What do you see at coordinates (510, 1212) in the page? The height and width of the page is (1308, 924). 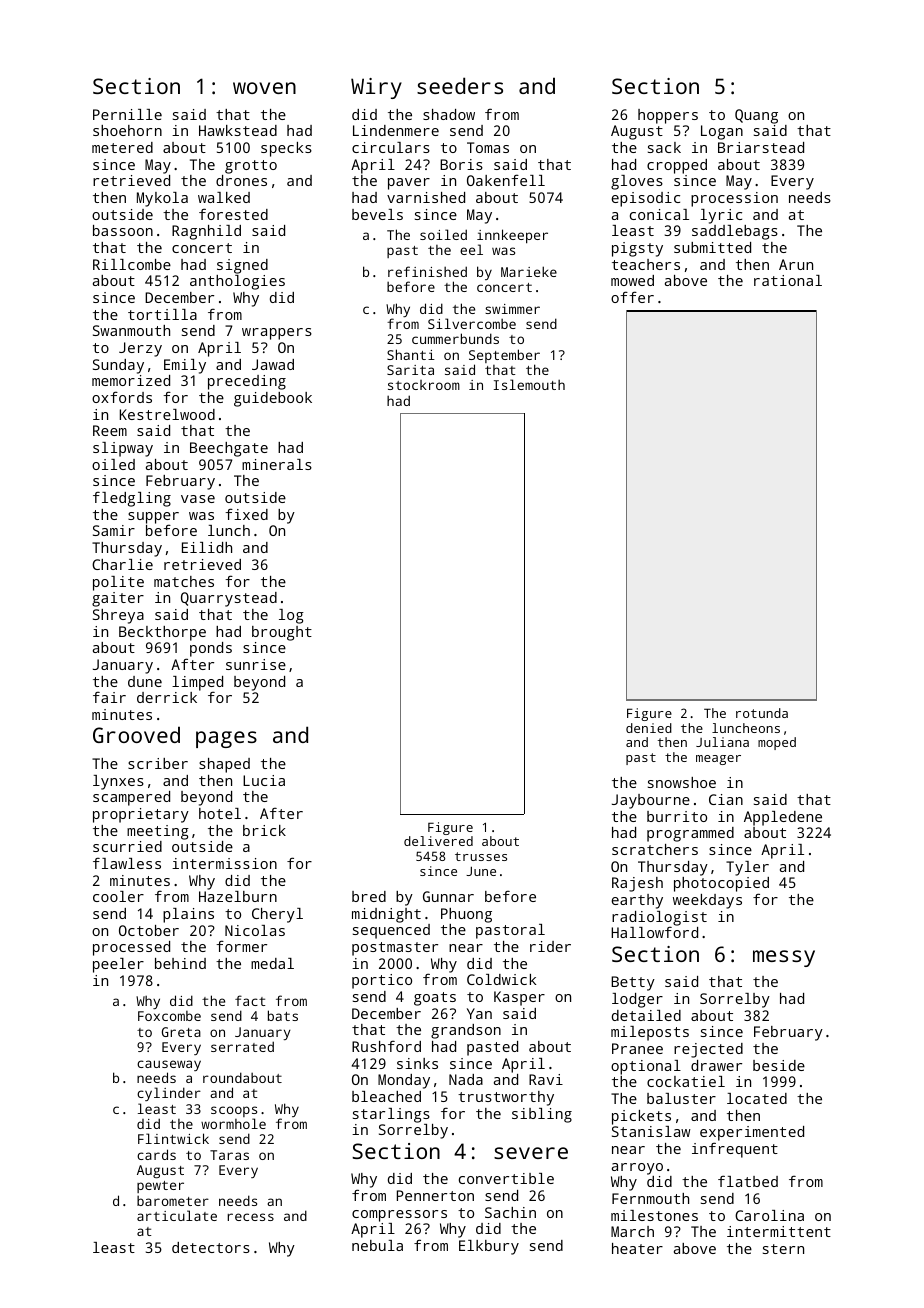 I see `Sachin` at bounding box center [510, 1212].
